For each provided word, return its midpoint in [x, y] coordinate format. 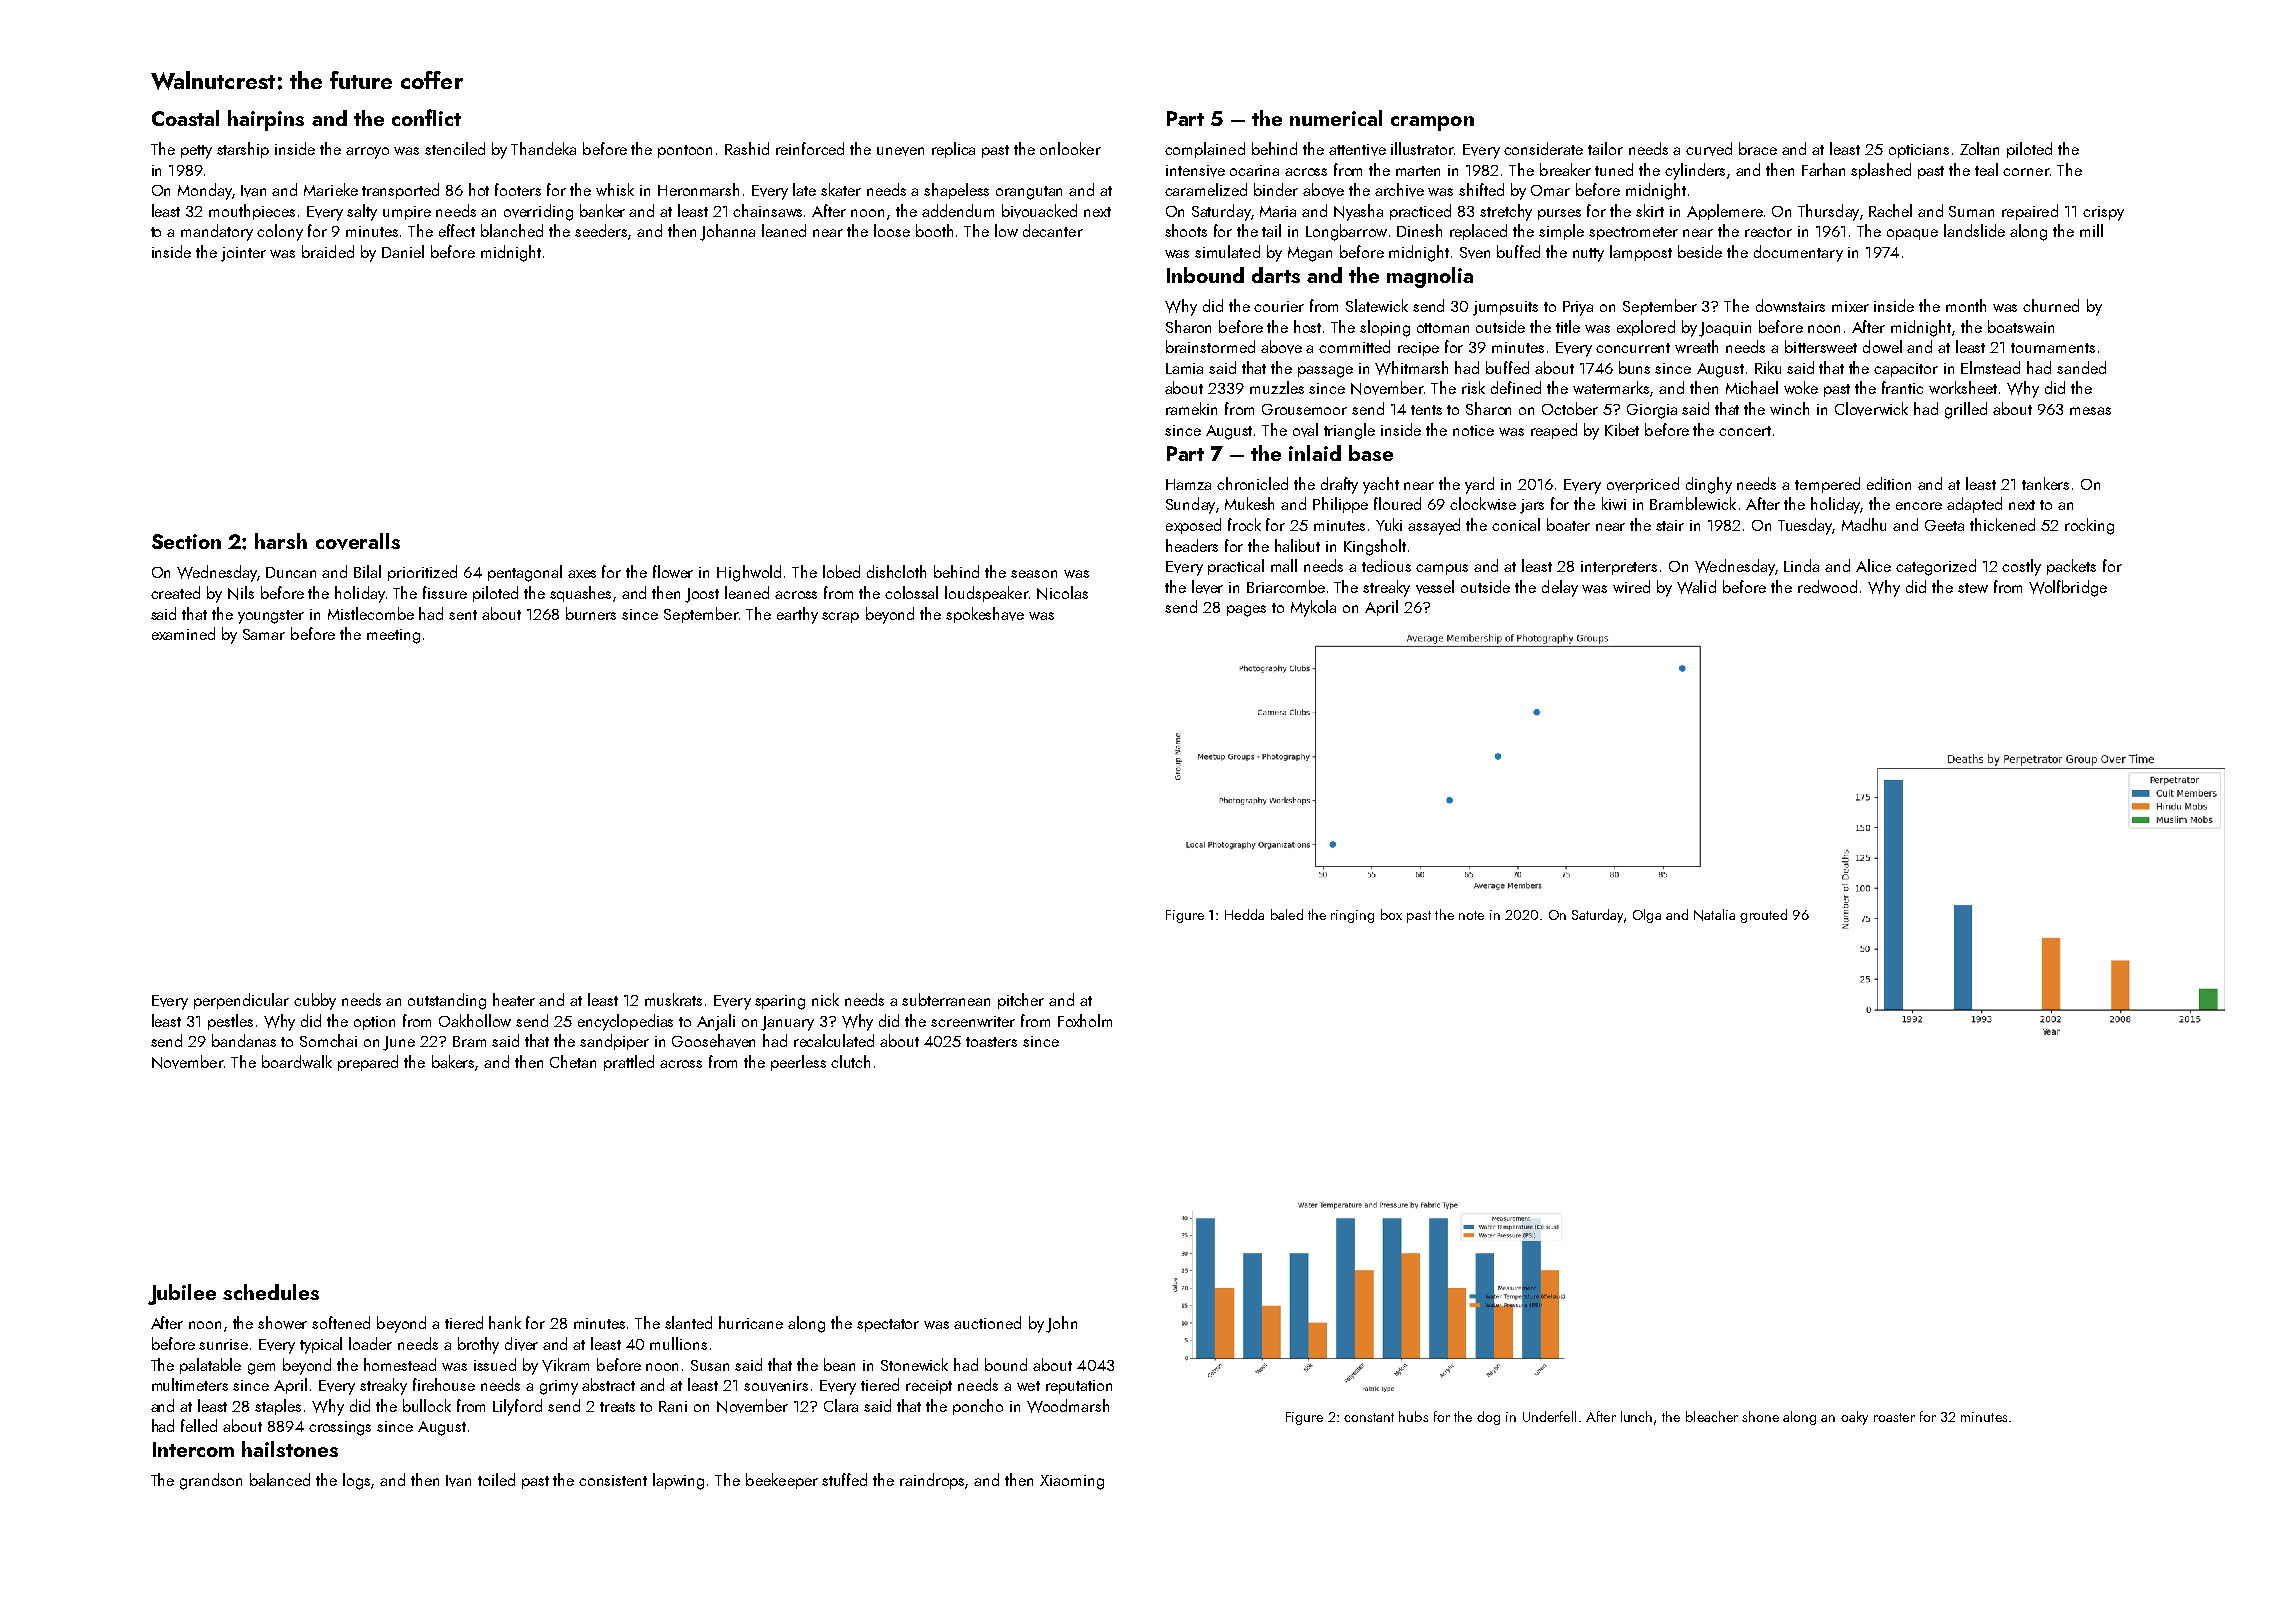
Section [186, 541]
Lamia [1184, 368]
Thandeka [543, 148]
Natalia [1714, 915]
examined [183, 633]
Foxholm [1085, 1020]
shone [1760, 1416]
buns [1634, 367]
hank [505, 1322]
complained [1205, 150]
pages [1246, 611]
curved [1709, 149]
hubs [1413, 1416]
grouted [1763, 916]
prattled [629, 1063]
